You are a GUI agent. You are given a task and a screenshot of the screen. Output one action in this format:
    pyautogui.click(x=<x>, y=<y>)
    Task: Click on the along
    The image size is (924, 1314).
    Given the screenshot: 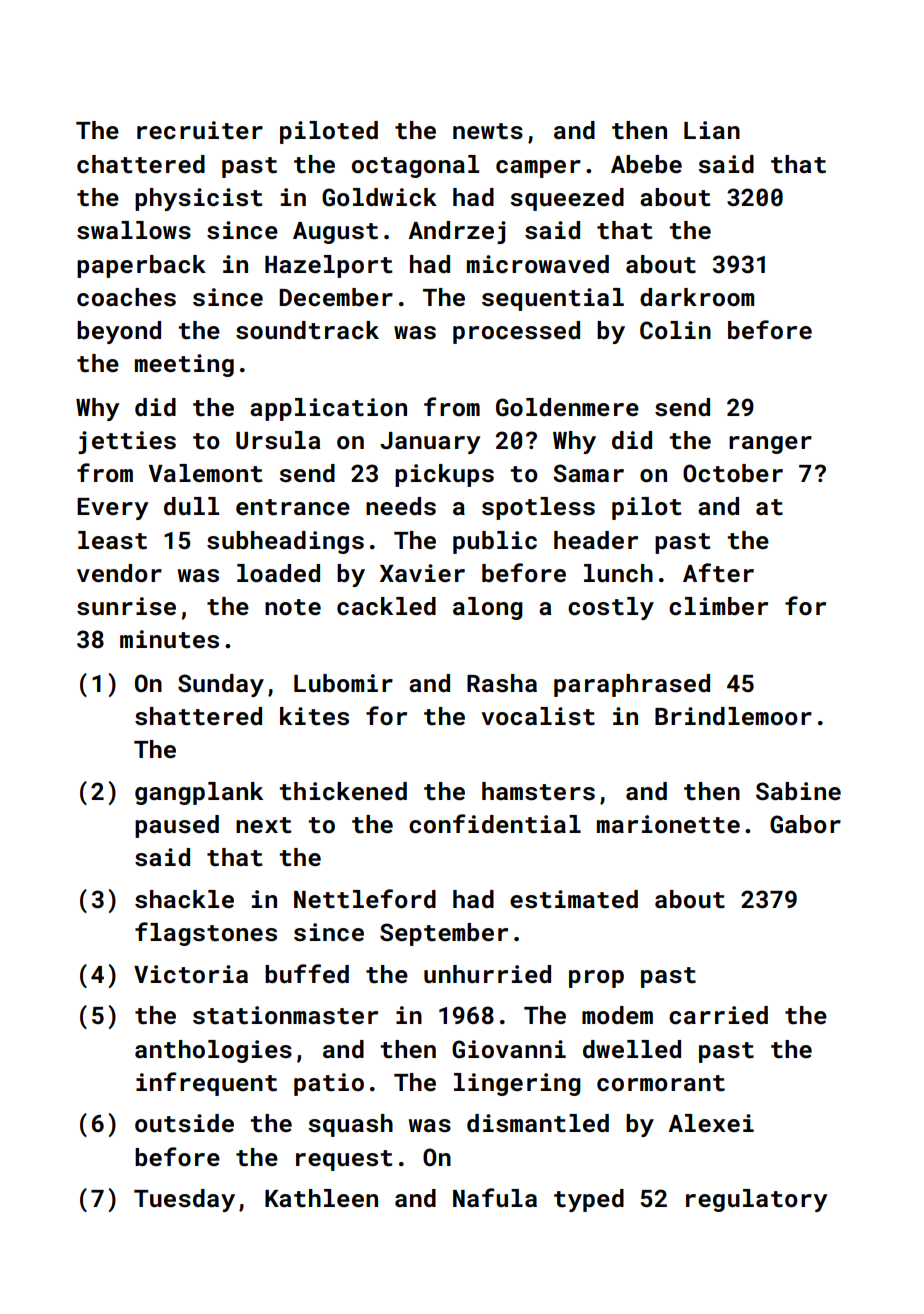 What is the action you would take?
    pyautogui.click(x=488, y=608)
